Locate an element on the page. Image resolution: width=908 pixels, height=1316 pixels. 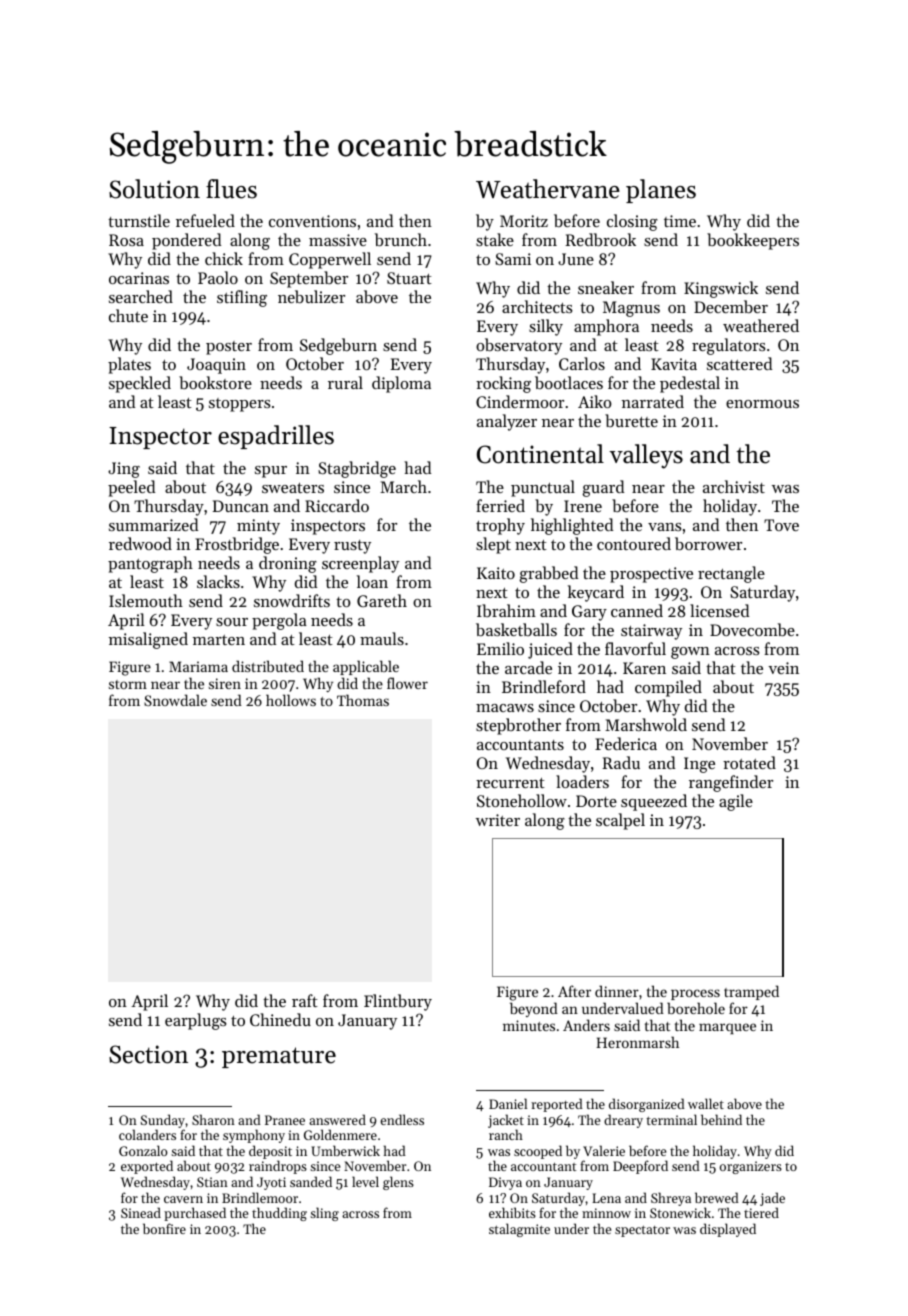
Gary is located at coordinates (589, 613).
